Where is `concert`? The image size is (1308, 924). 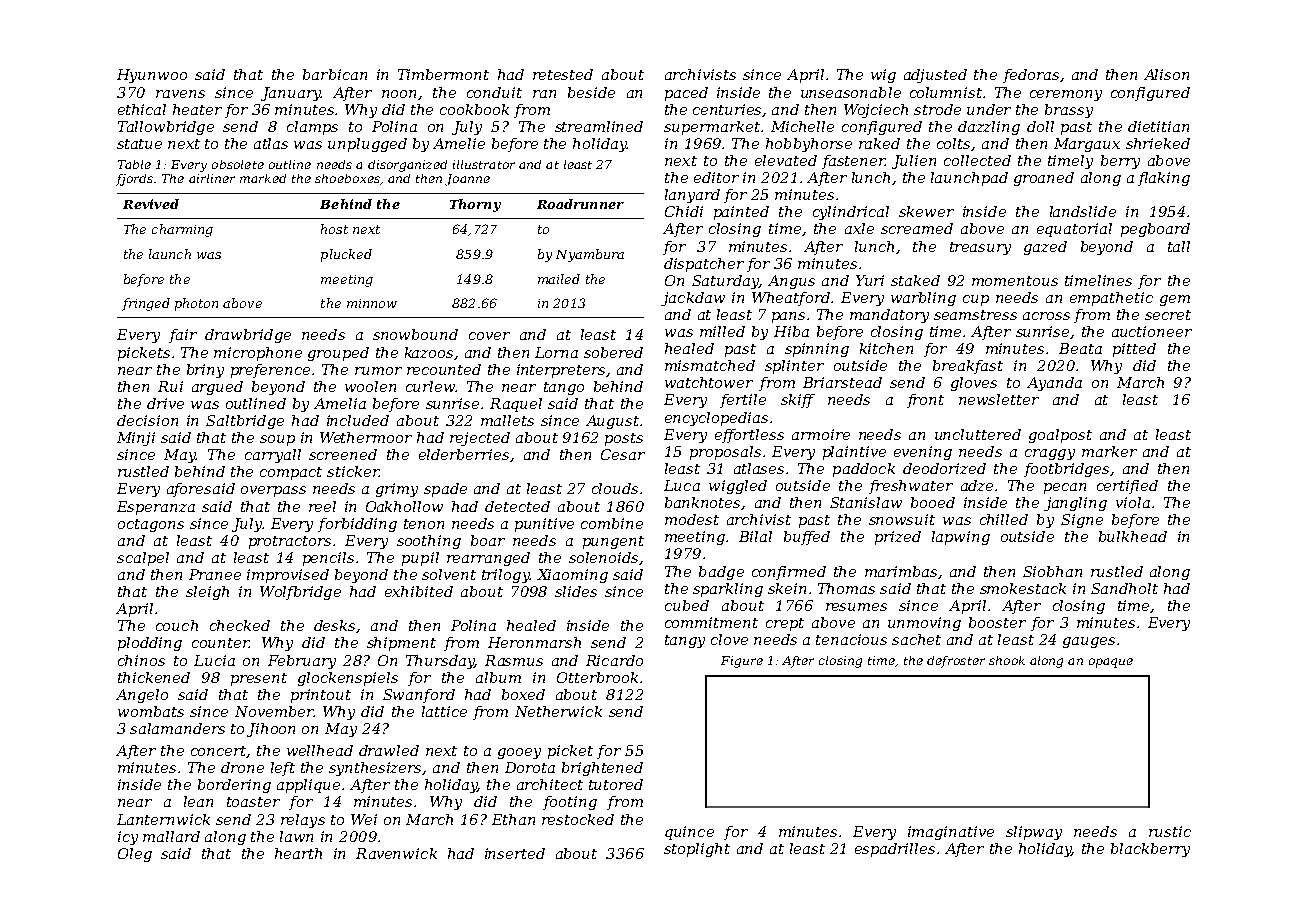 concert is located at coordinates (219, 752).
